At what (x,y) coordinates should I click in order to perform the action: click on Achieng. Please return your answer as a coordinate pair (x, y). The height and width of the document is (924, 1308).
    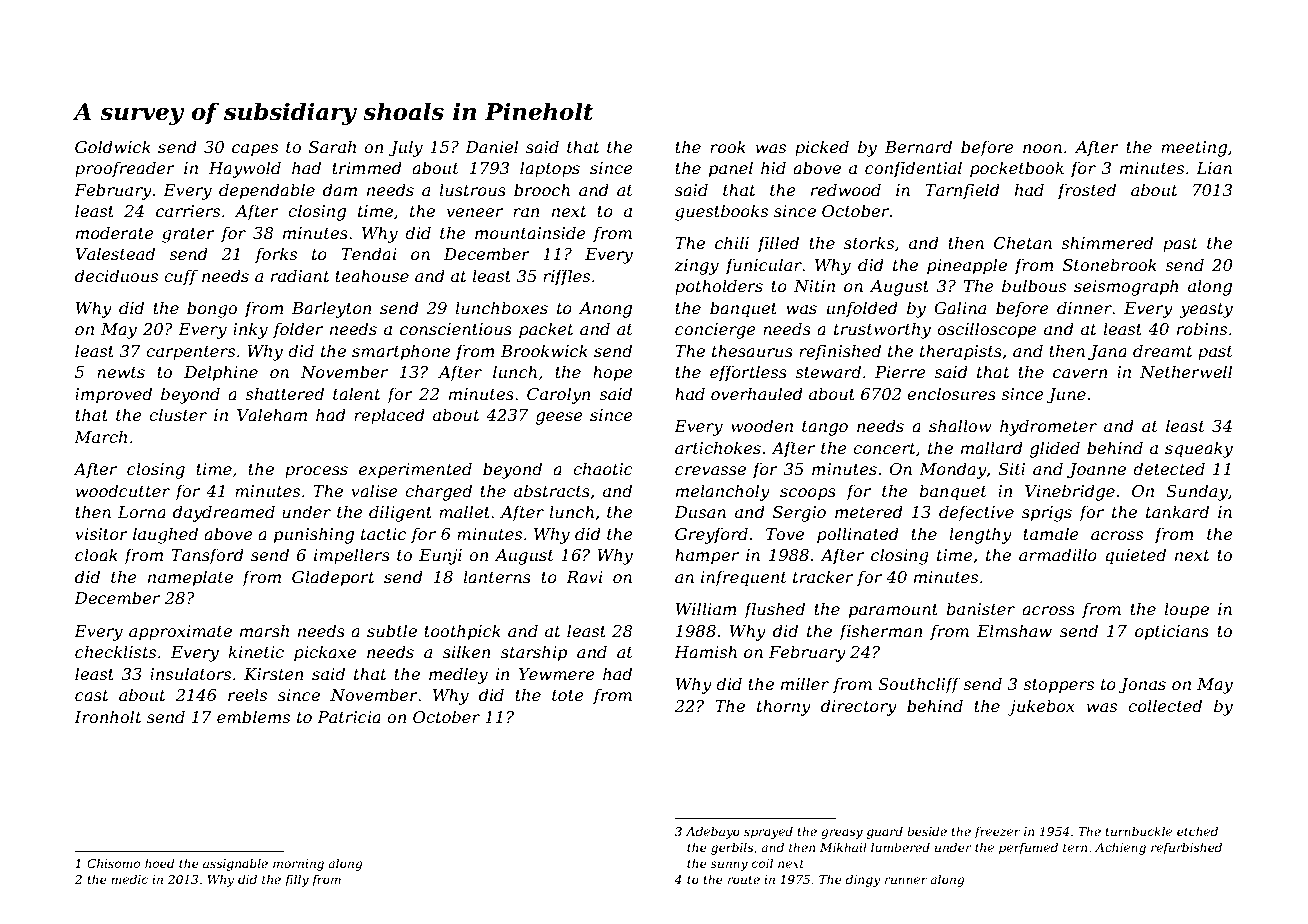
    Looking at the image, I should click on (1120, 848).
